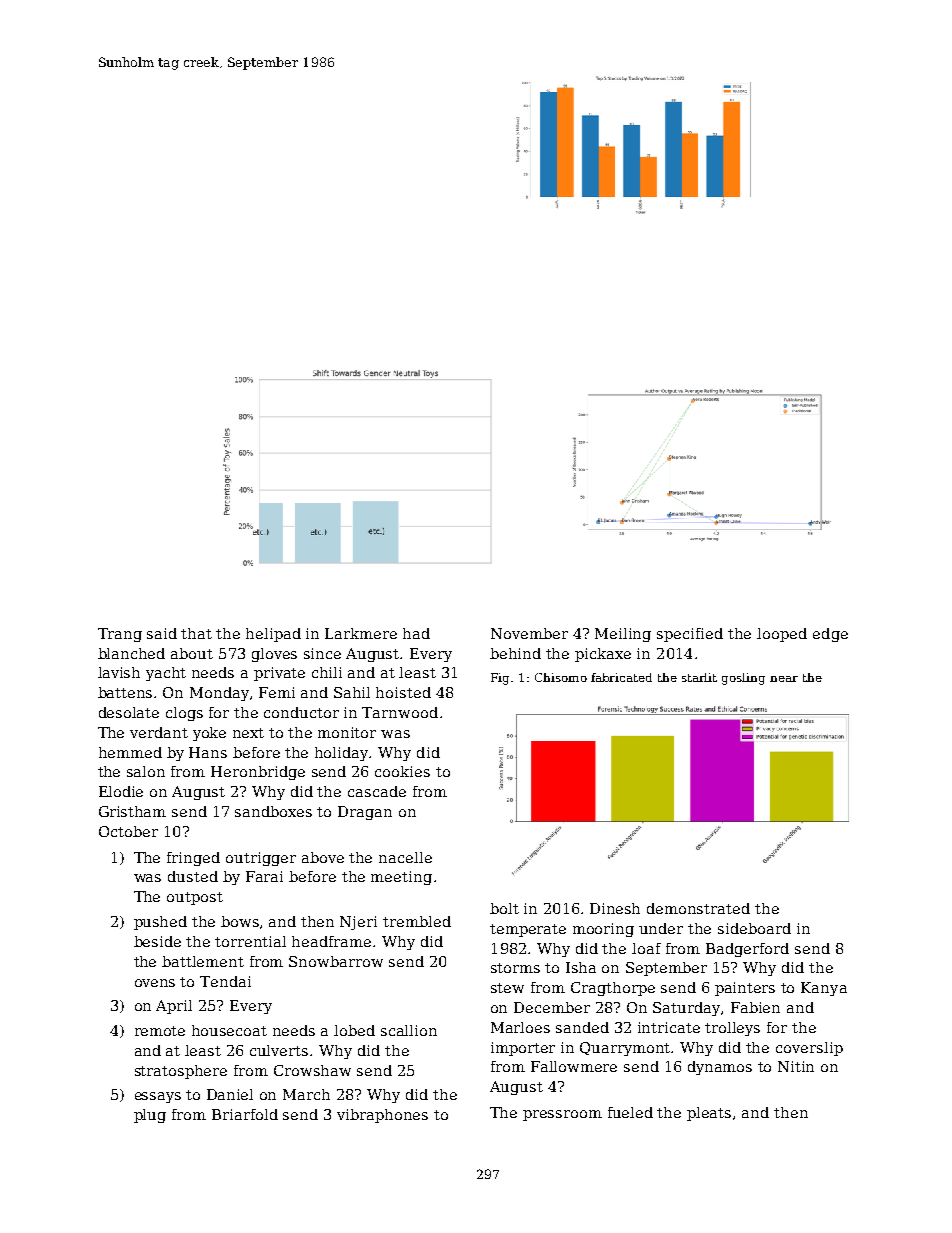 Image resolution: width=952 pixels, height=1233 pixels. I want to click on stratosphere, so click(181, 1072).
